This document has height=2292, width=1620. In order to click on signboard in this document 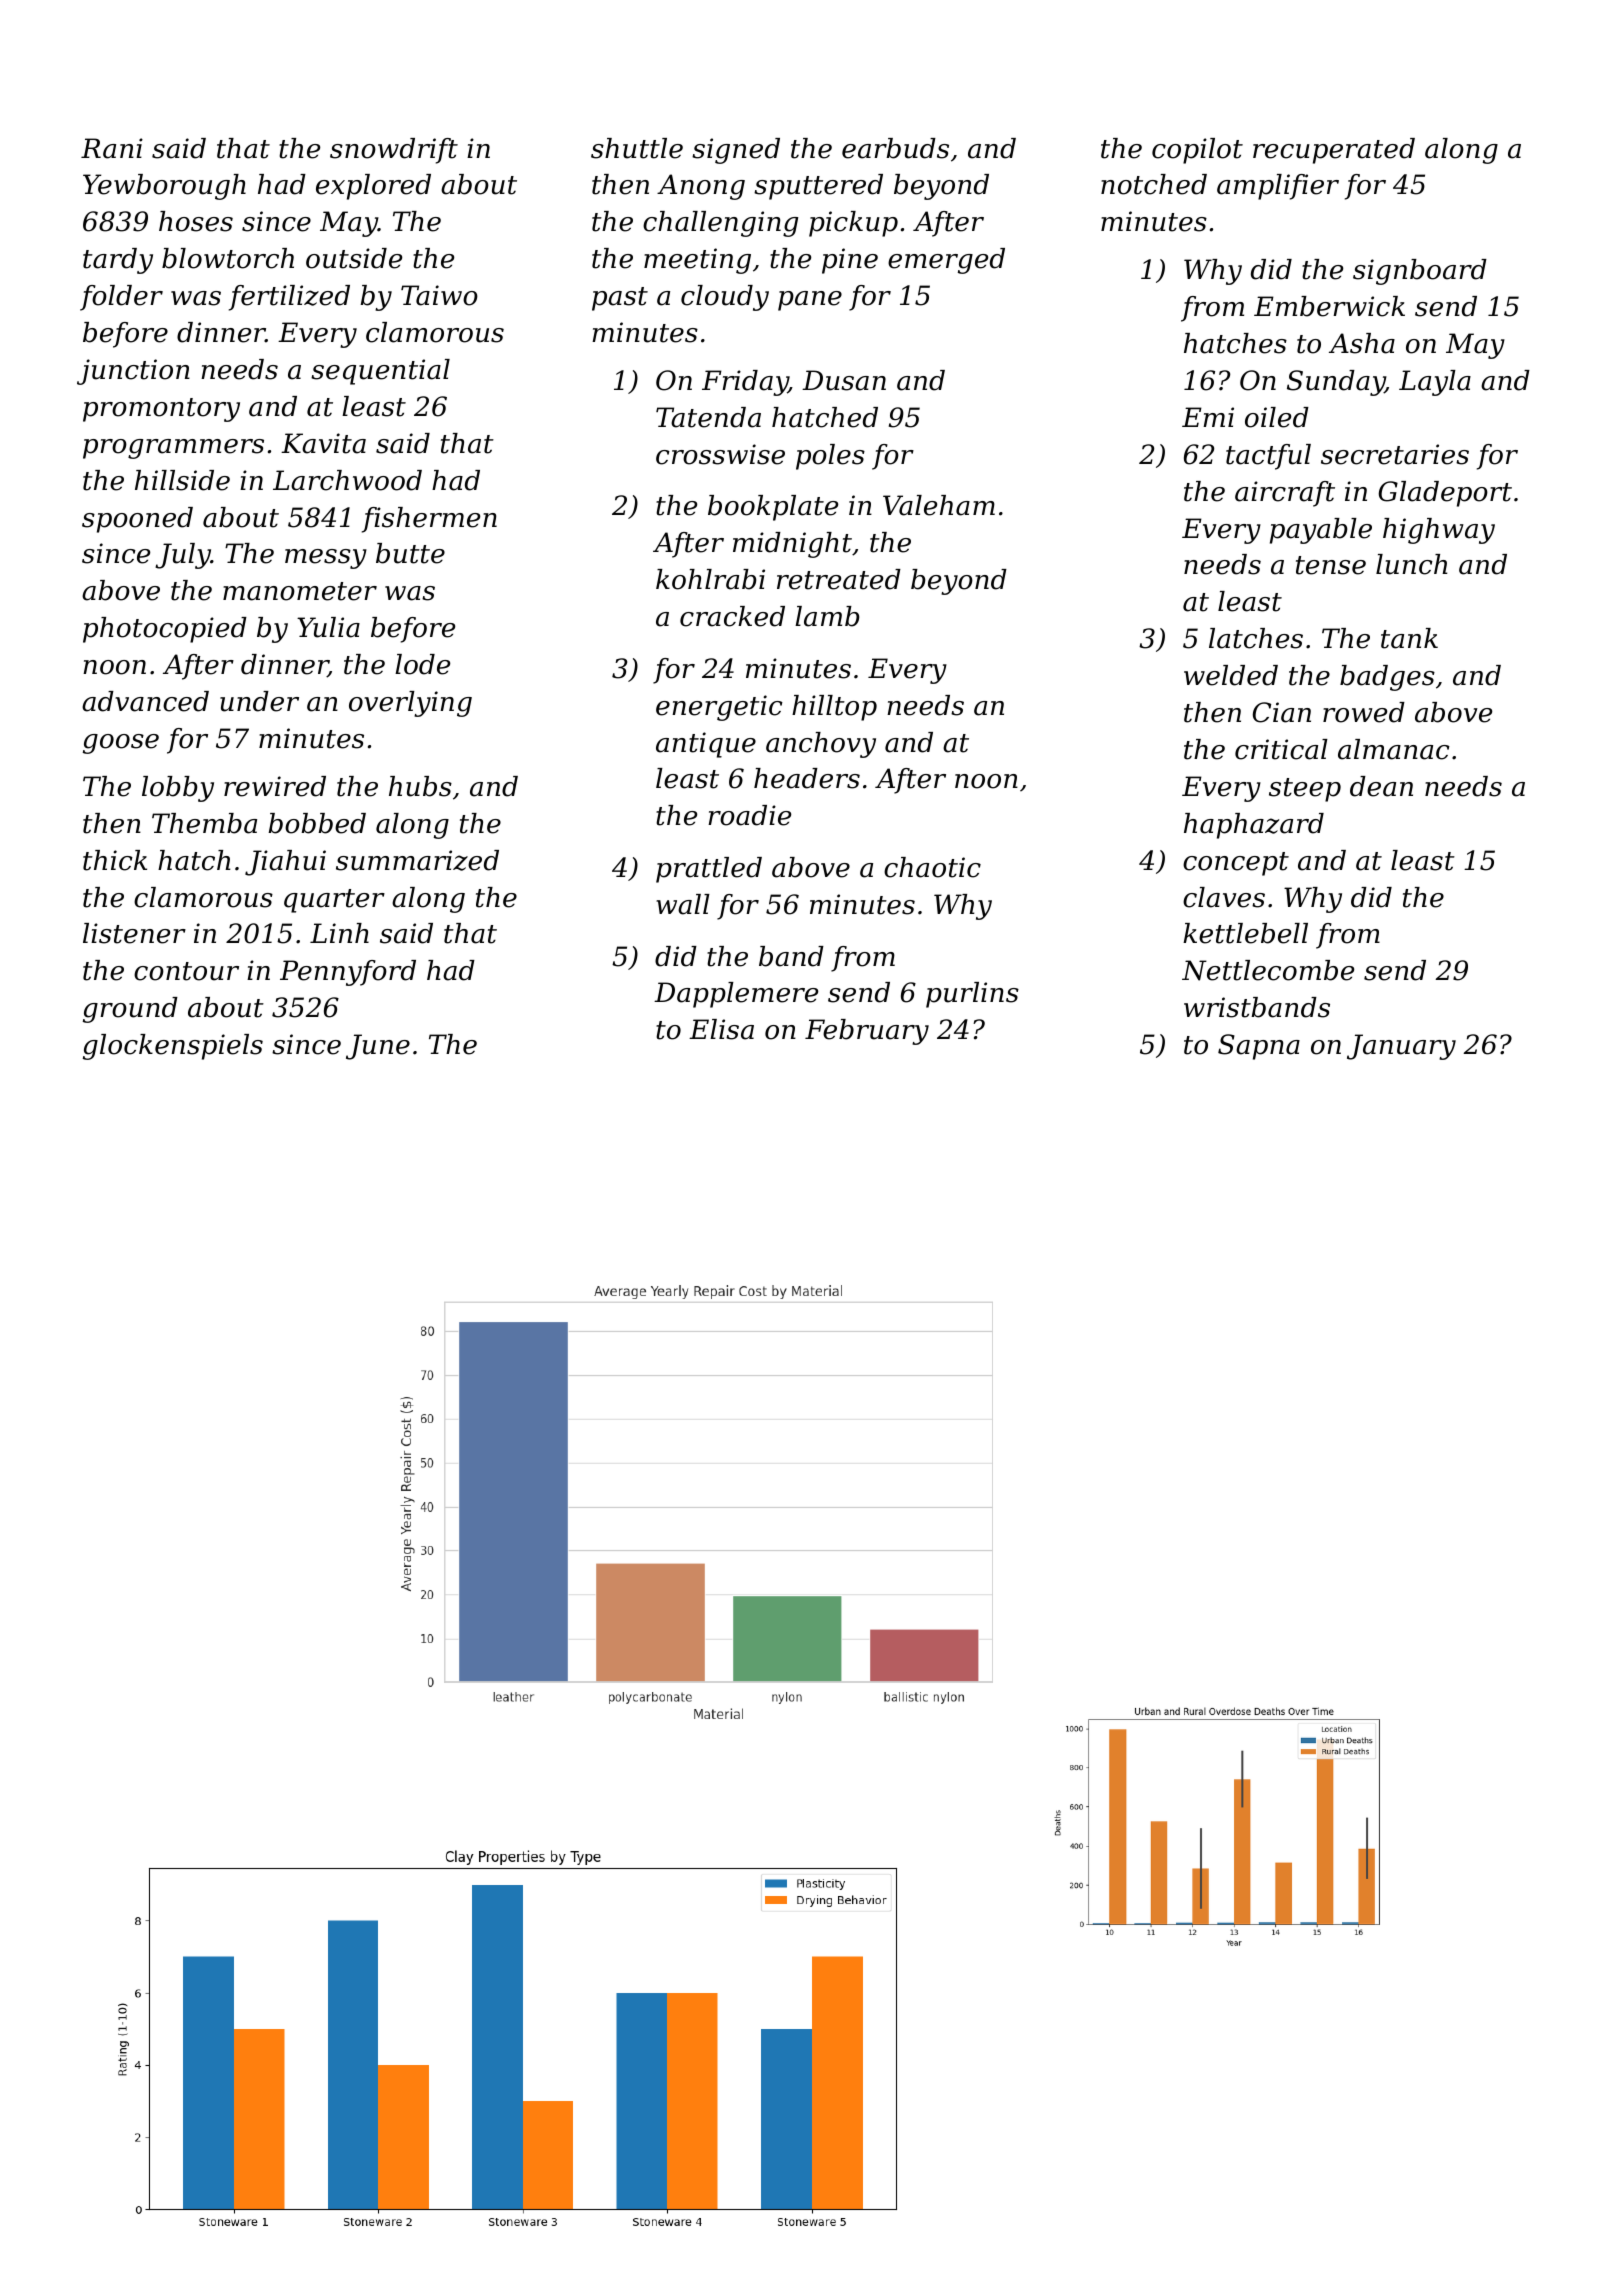, I will do `click(1420, 272)`.
